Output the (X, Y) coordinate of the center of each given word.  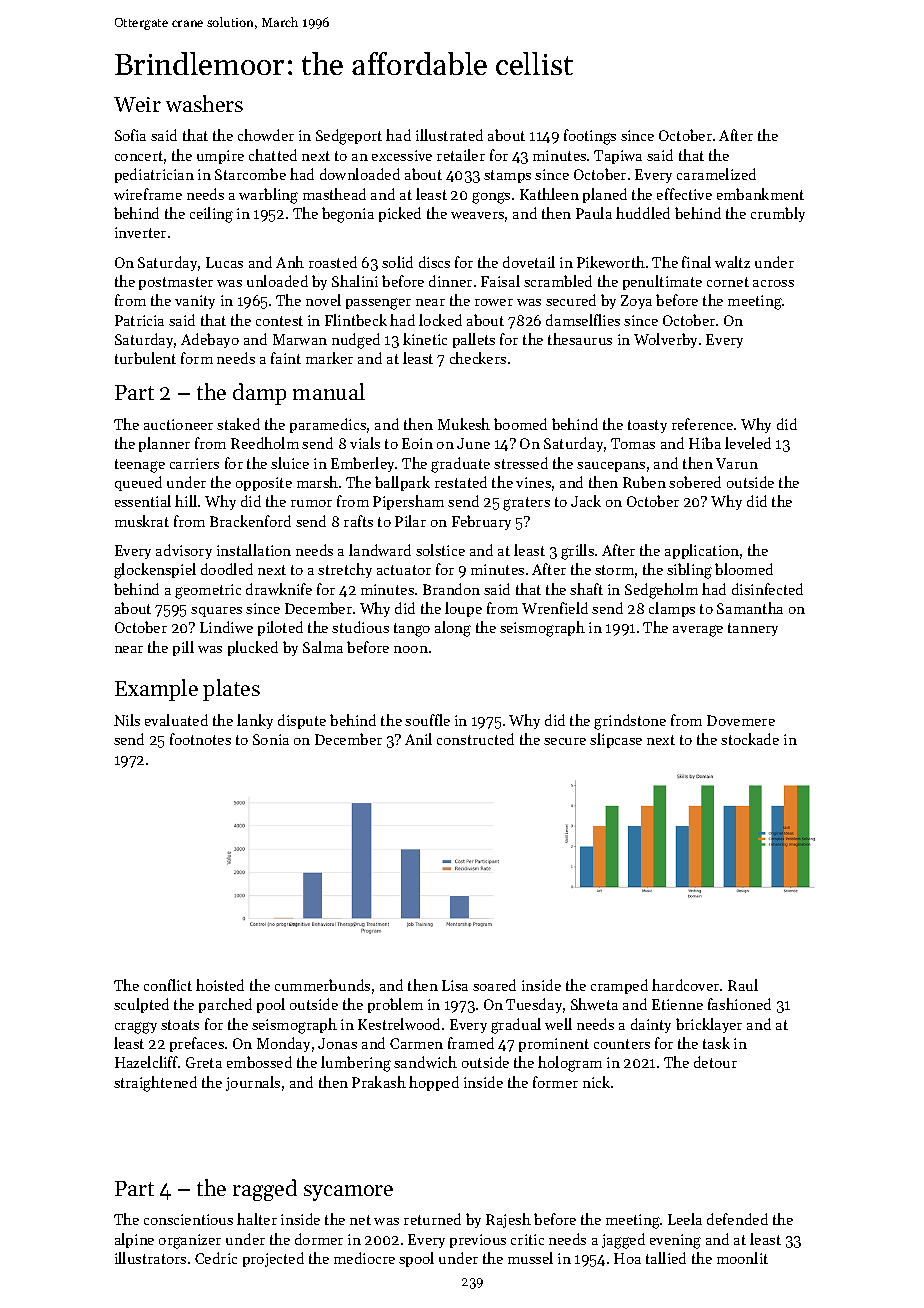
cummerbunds (322, 985)
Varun (737, 463)
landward (380, 550)
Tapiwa (618, 157)
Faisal (500, 281)
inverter (140, 232)
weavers (477, 215)
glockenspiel (155, 571)
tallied (666, 1258)
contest (279, 321)
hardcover (685, 985)
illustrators (150, 1258)
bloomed (744, 569)
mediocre (364, 1258)
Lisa (455, 985)
